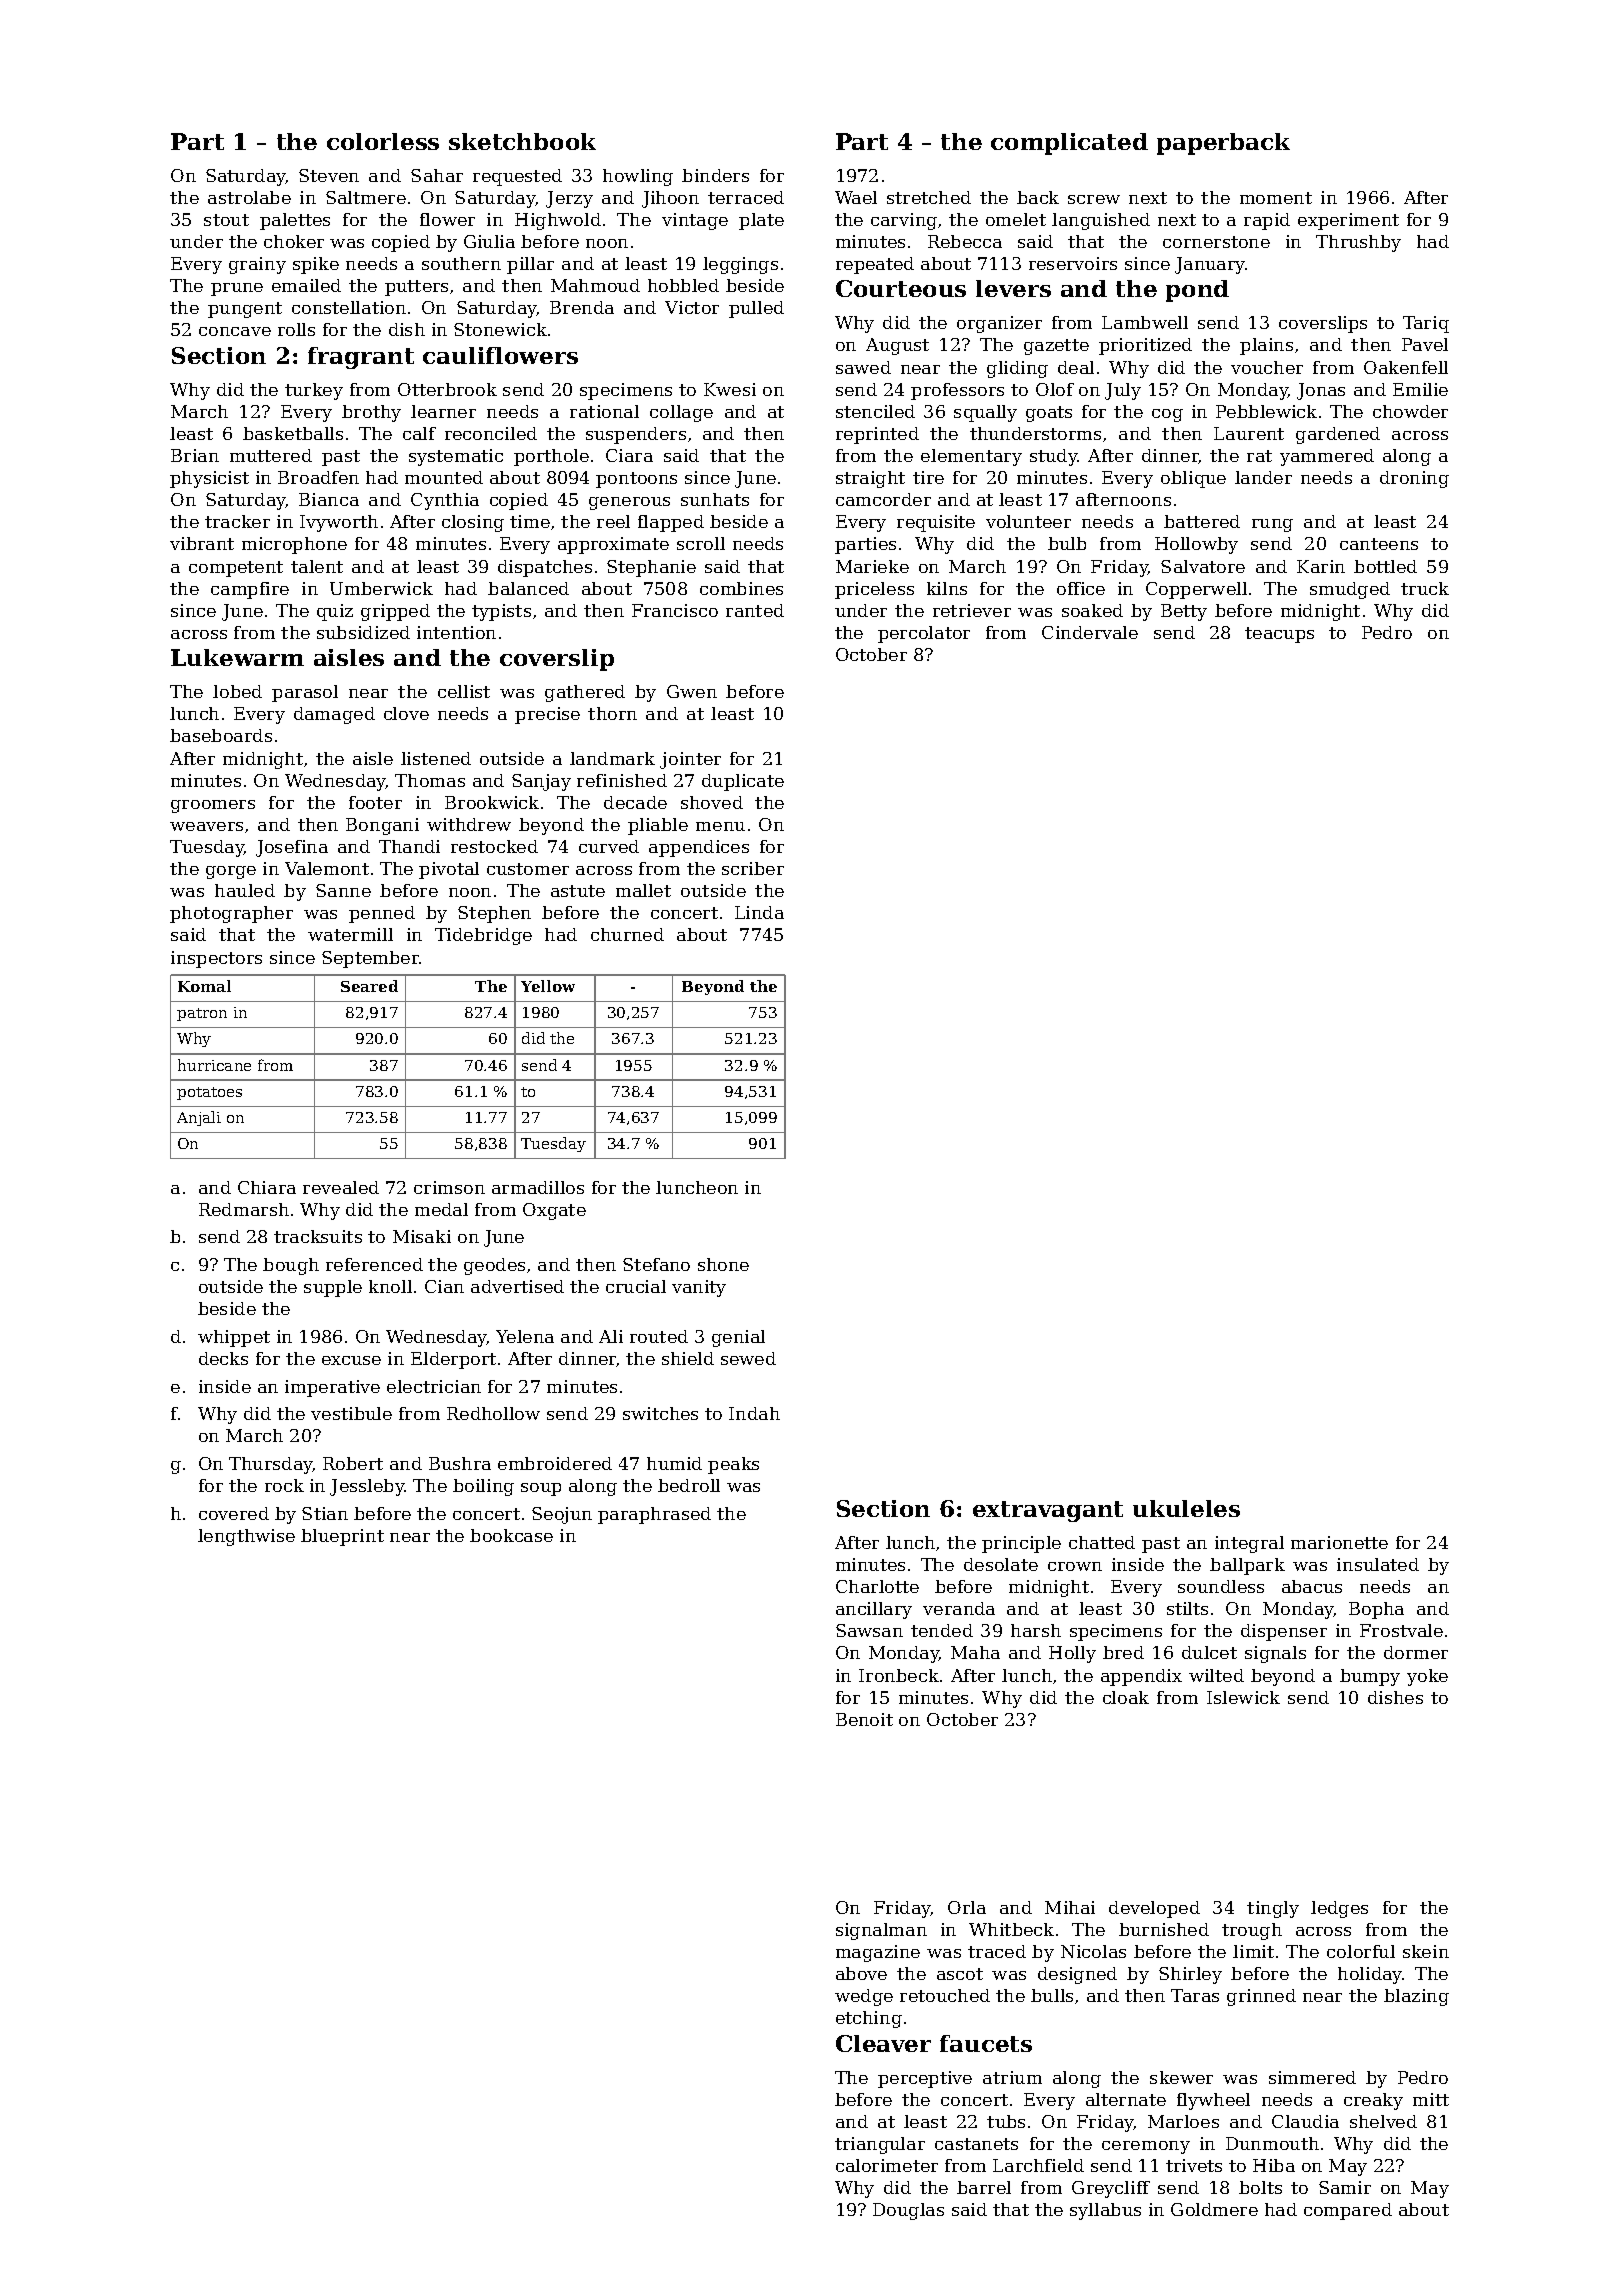  I want to click on Wael, so click(856, 197).
